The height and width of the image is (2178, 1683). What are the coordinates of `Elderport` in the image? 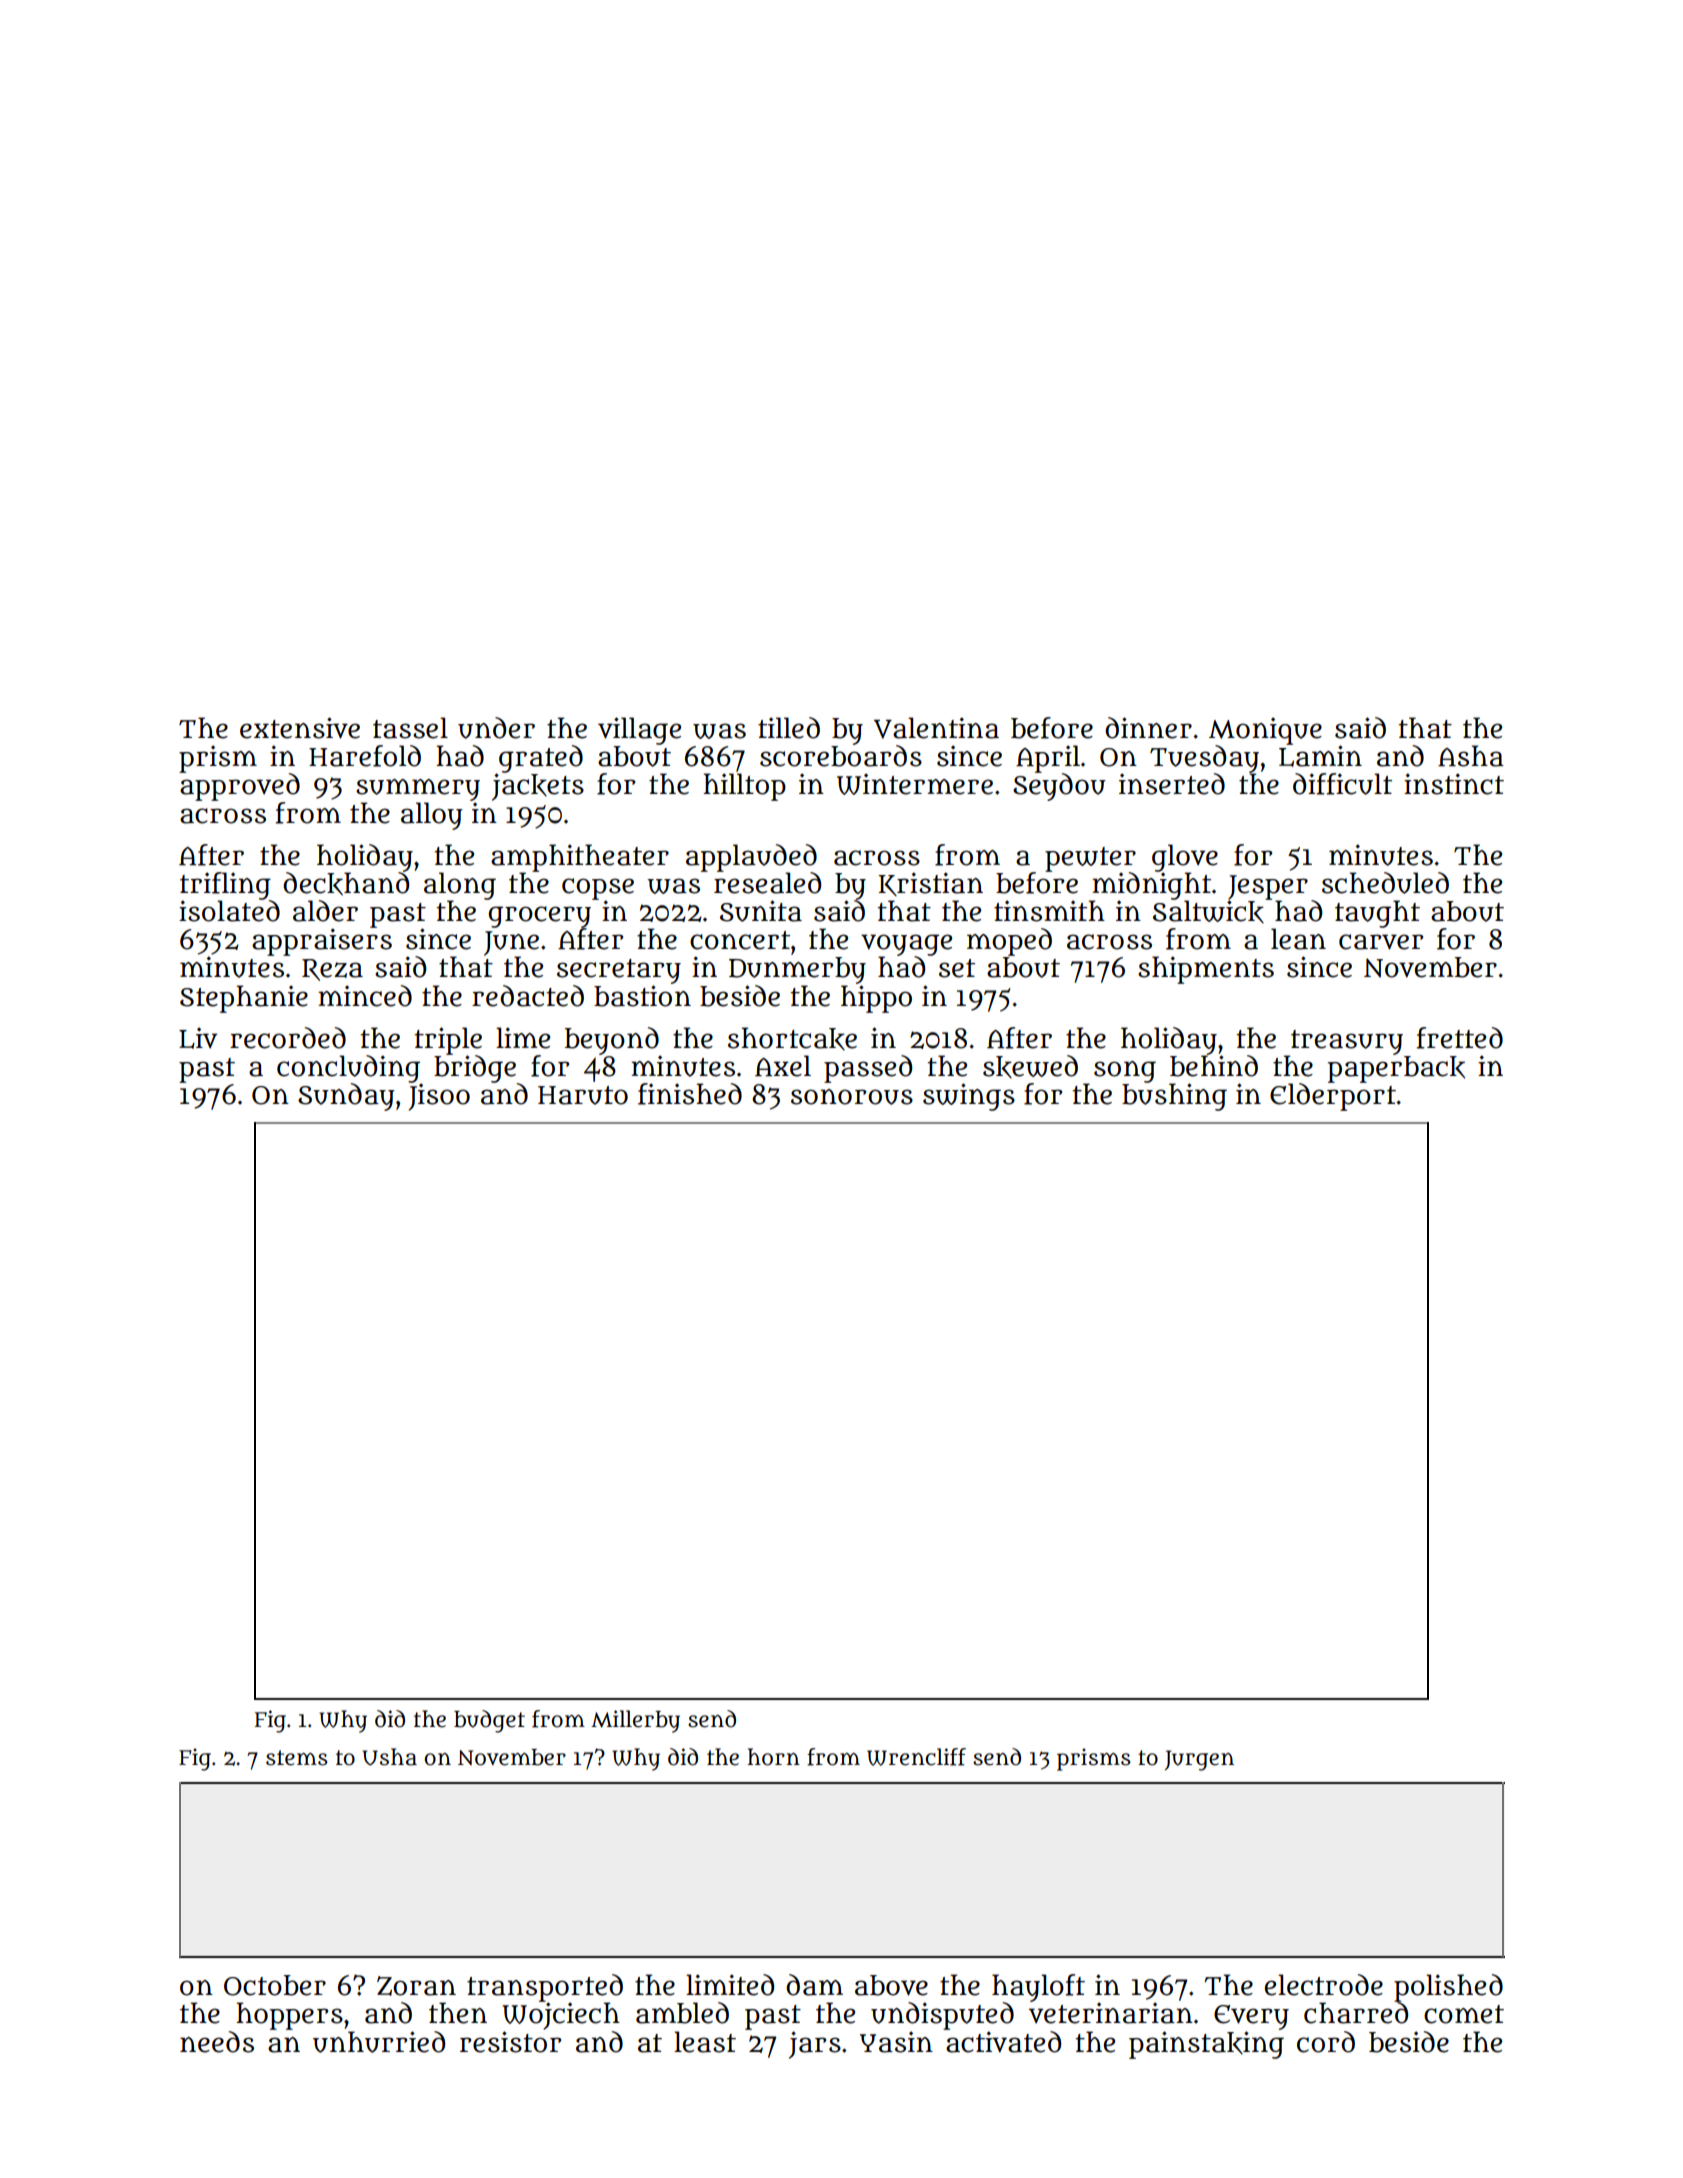 It's located at (1333, 1097).
